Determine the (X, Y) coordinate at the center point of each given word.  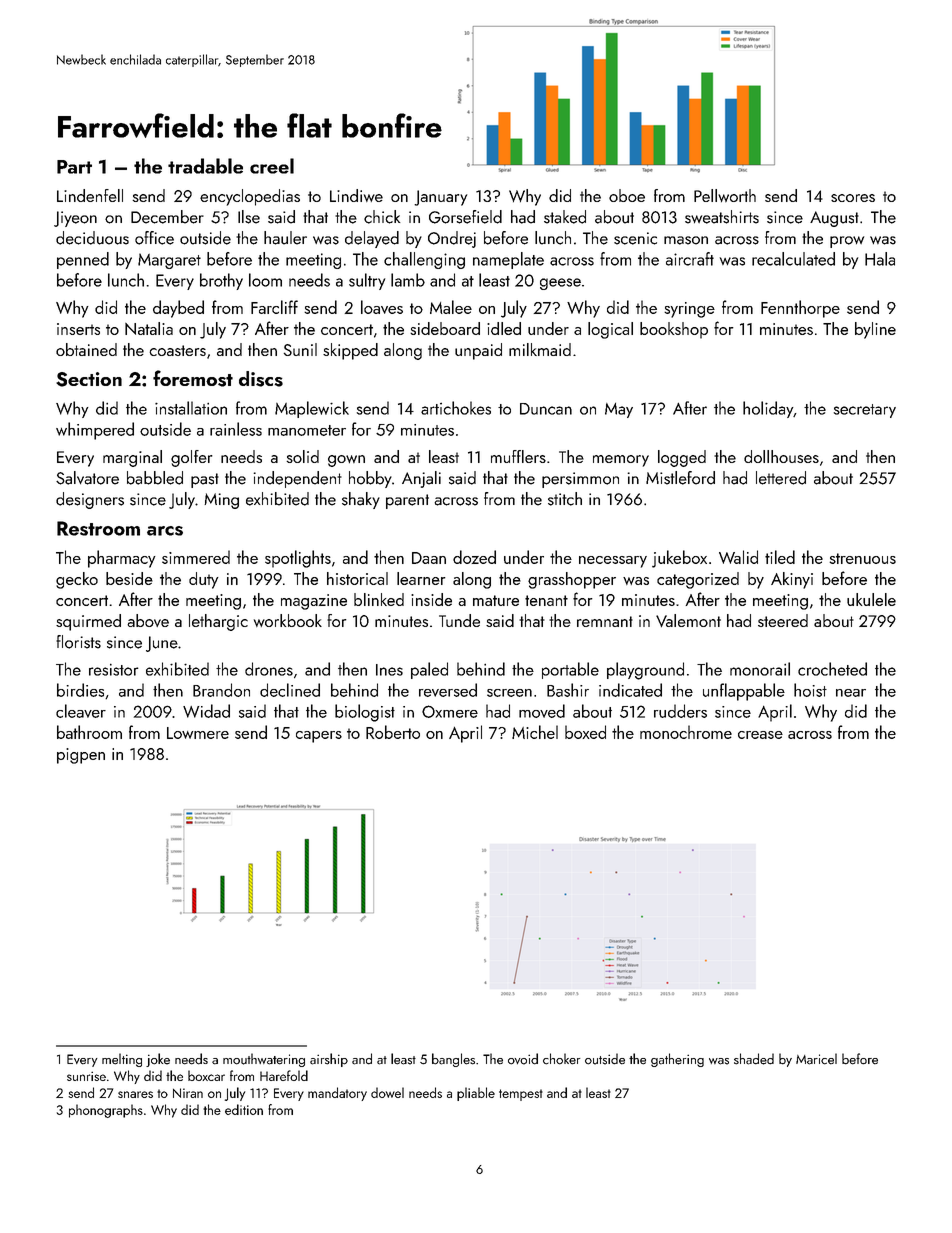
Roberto (393, 732)
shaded (754, 1059)
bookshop (674, 330)
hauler (285, 238)
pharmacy (122, 559)
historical (357, 578)
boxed (585, 732)
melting (122, 1060)
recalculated (793, 259)
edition (244, 1109)
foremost (193, 378)
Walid (738, 557)
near (851, 693)
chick (382, 217)
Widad (206, 711)
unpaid (478, 351)
